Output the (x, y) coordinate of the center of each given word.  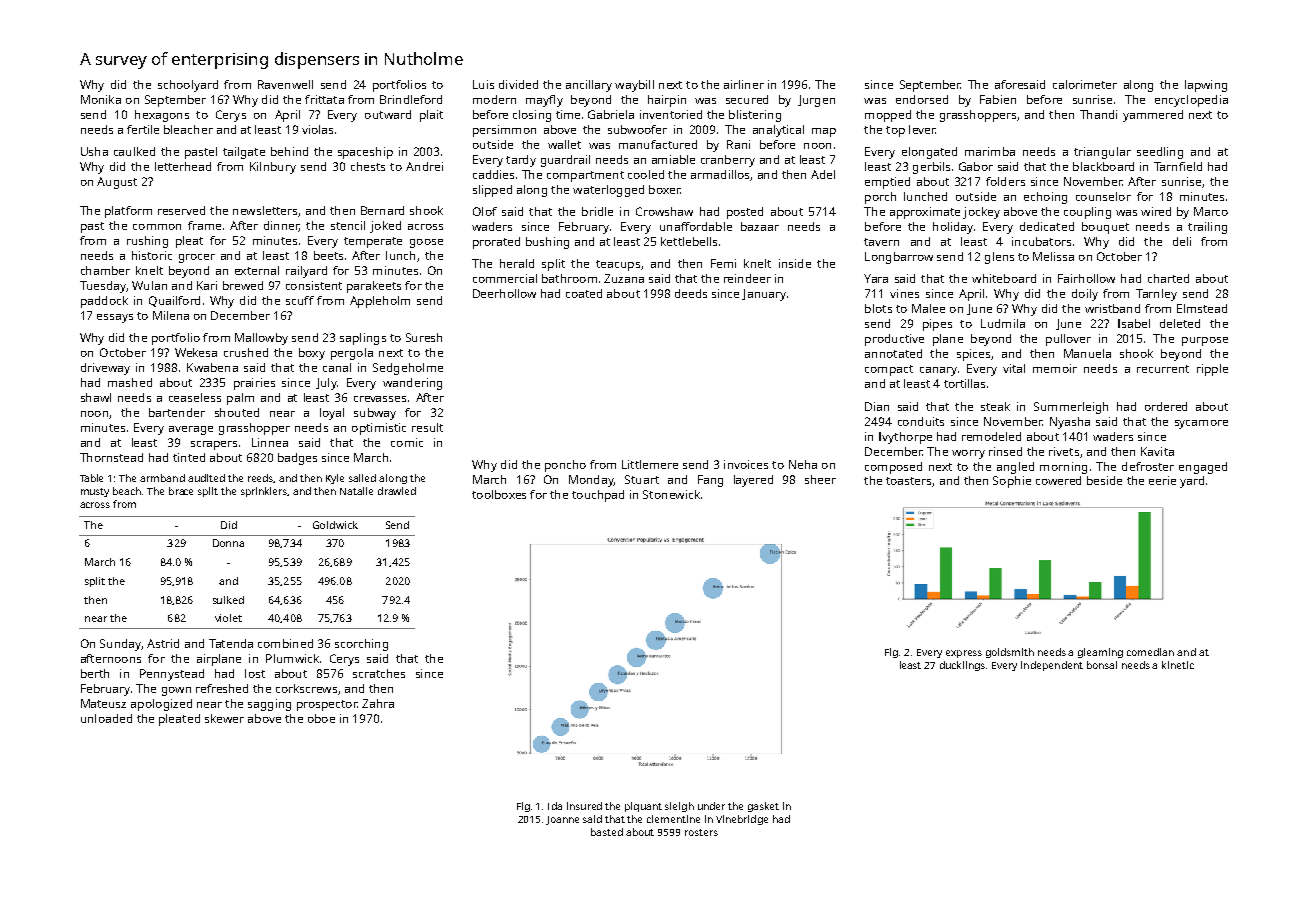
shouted (237, 412)
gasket (763, 807)
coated (584, 293)
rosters (701, 832)
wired (1156, 211)
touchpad (598, 496)
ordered (1166, 406)
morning (1063, 468)
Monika (101, 99)
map (824, 132)
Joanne (562, 820)
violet (228, 618)
